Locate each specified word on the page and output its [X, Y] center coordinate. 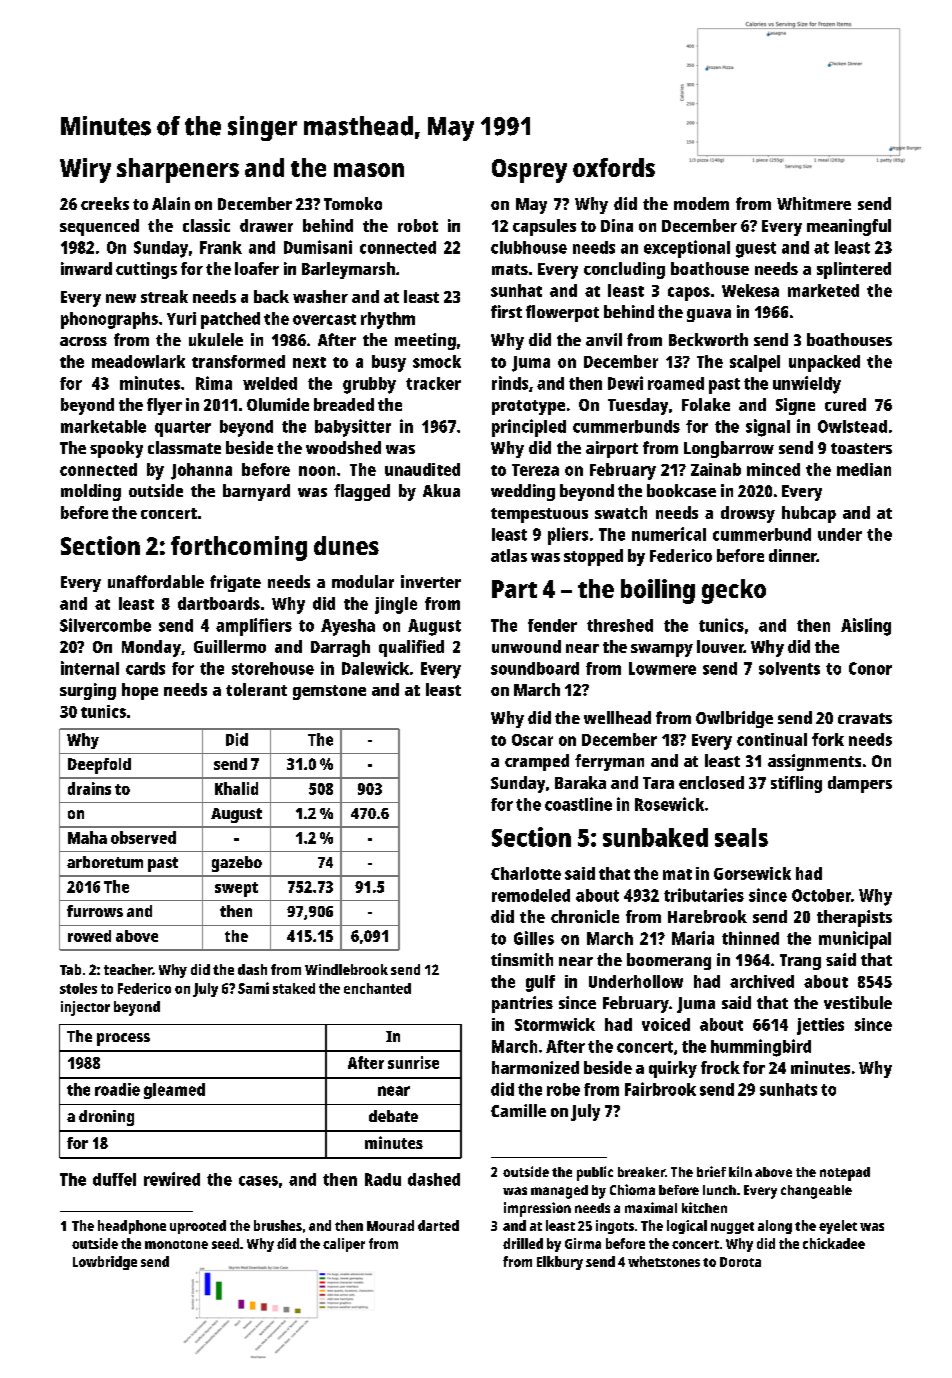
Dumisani [318, 247]
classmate [184, 447]
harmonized [535, 1067]
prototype [528, 407]
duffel [114, 1179]
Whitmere [814, 203]
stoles [78, 988]
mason [369, 170]
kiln [740, 1171]
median [864, 469]
